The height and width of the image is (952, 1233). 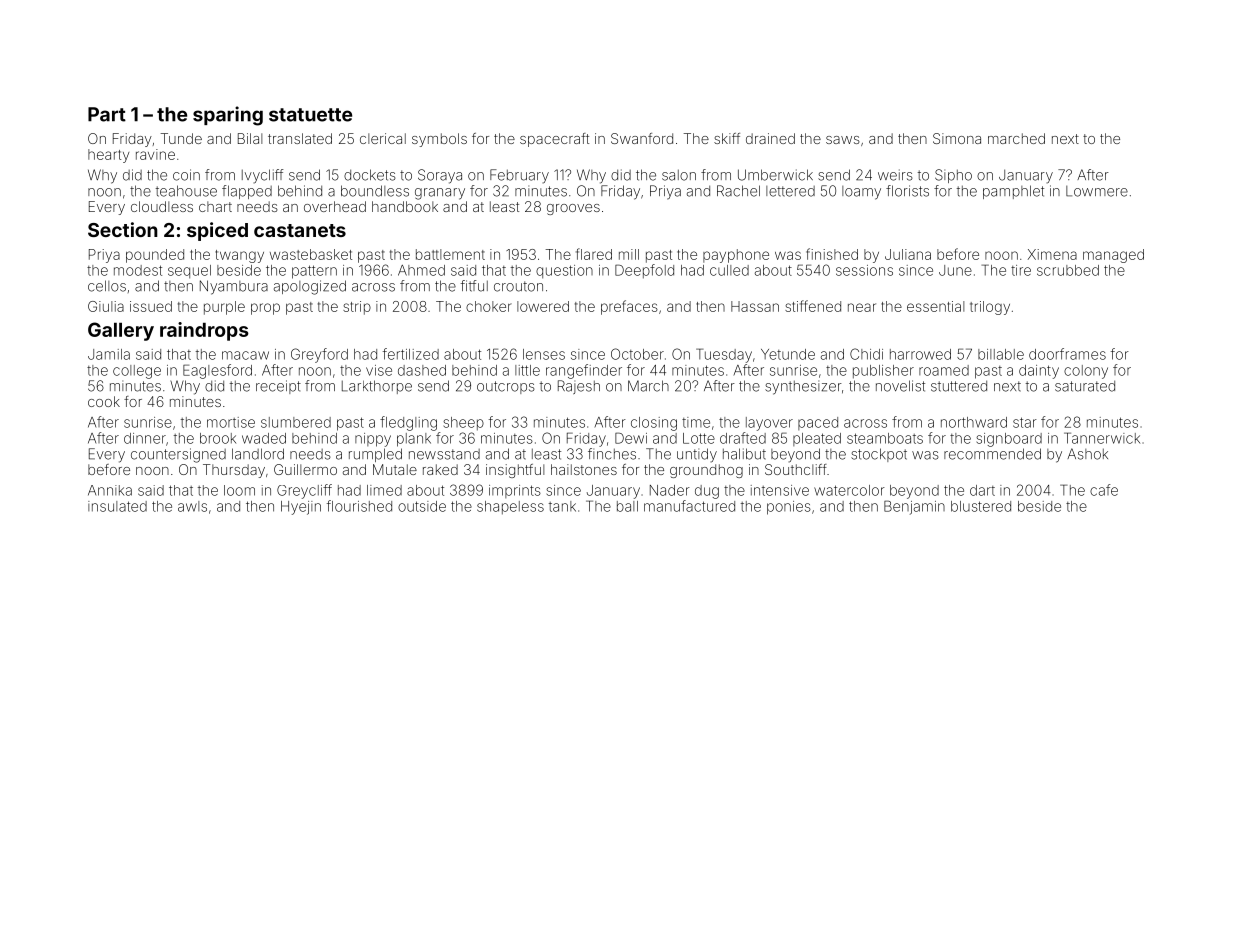 I want to click on grooves, so click(x=573, y=209).
